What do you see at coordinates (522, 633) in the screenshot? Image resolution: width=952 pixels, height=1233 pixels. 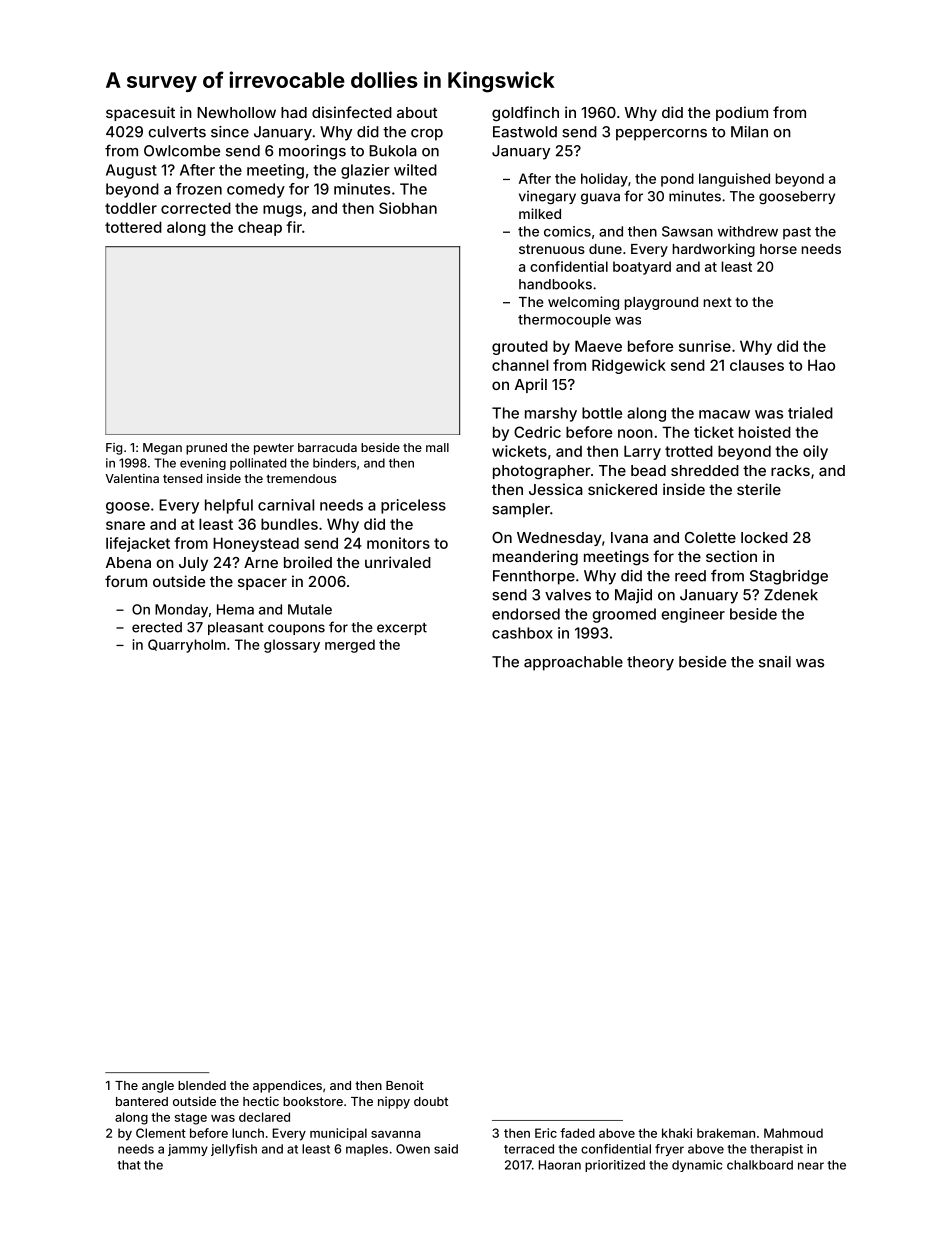 I see `cashbox` at bounding box center [522, 633].
